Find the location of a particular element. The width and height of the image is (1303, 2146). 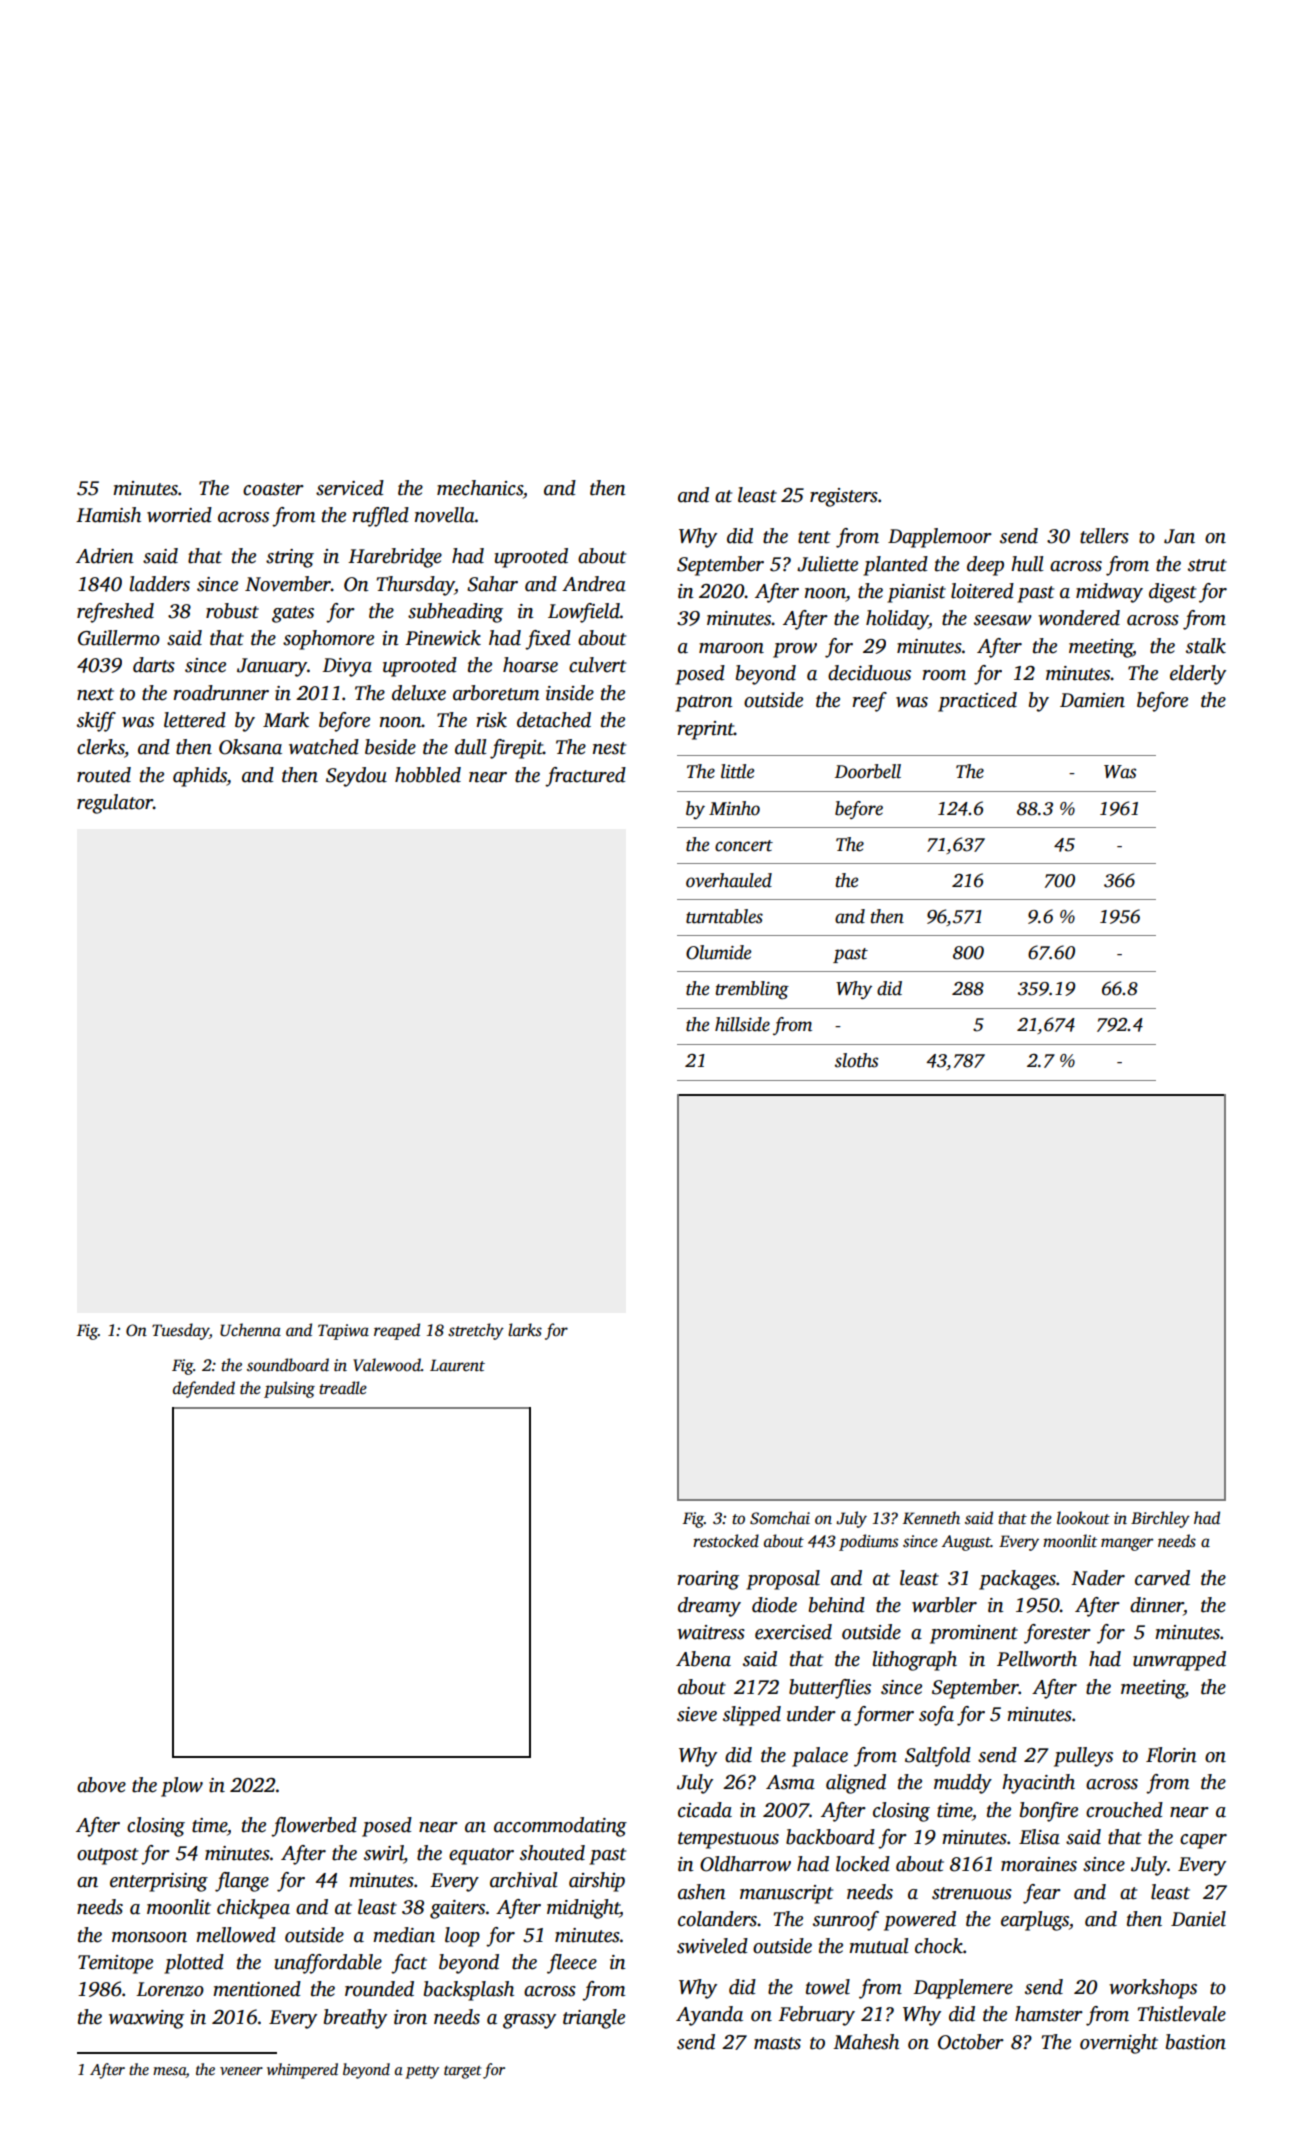

hillside is located at coordinates (742, 1024).
